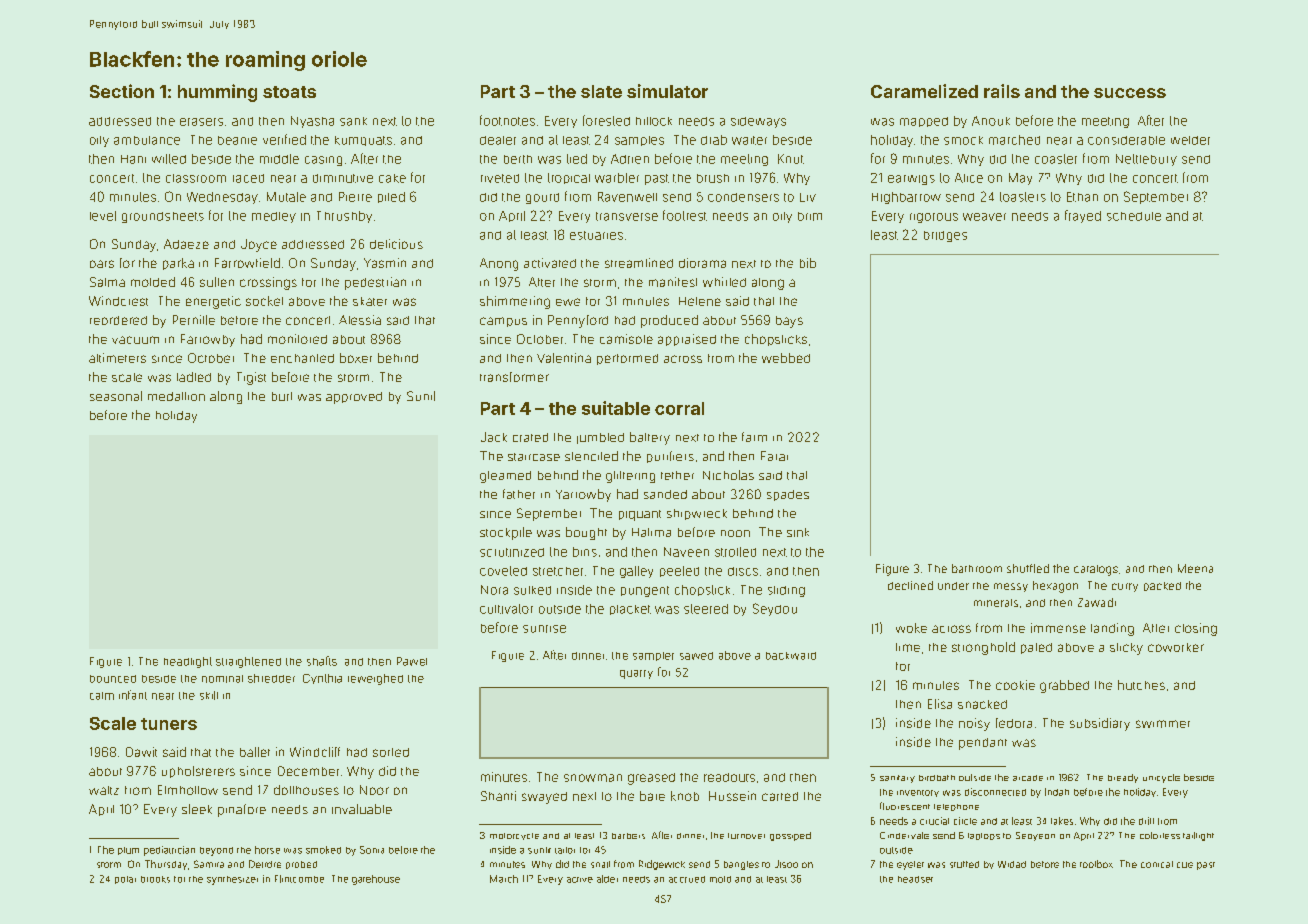 The width and height of the document is (1308, 924). I want to click on headlight, so click(188, 662).
